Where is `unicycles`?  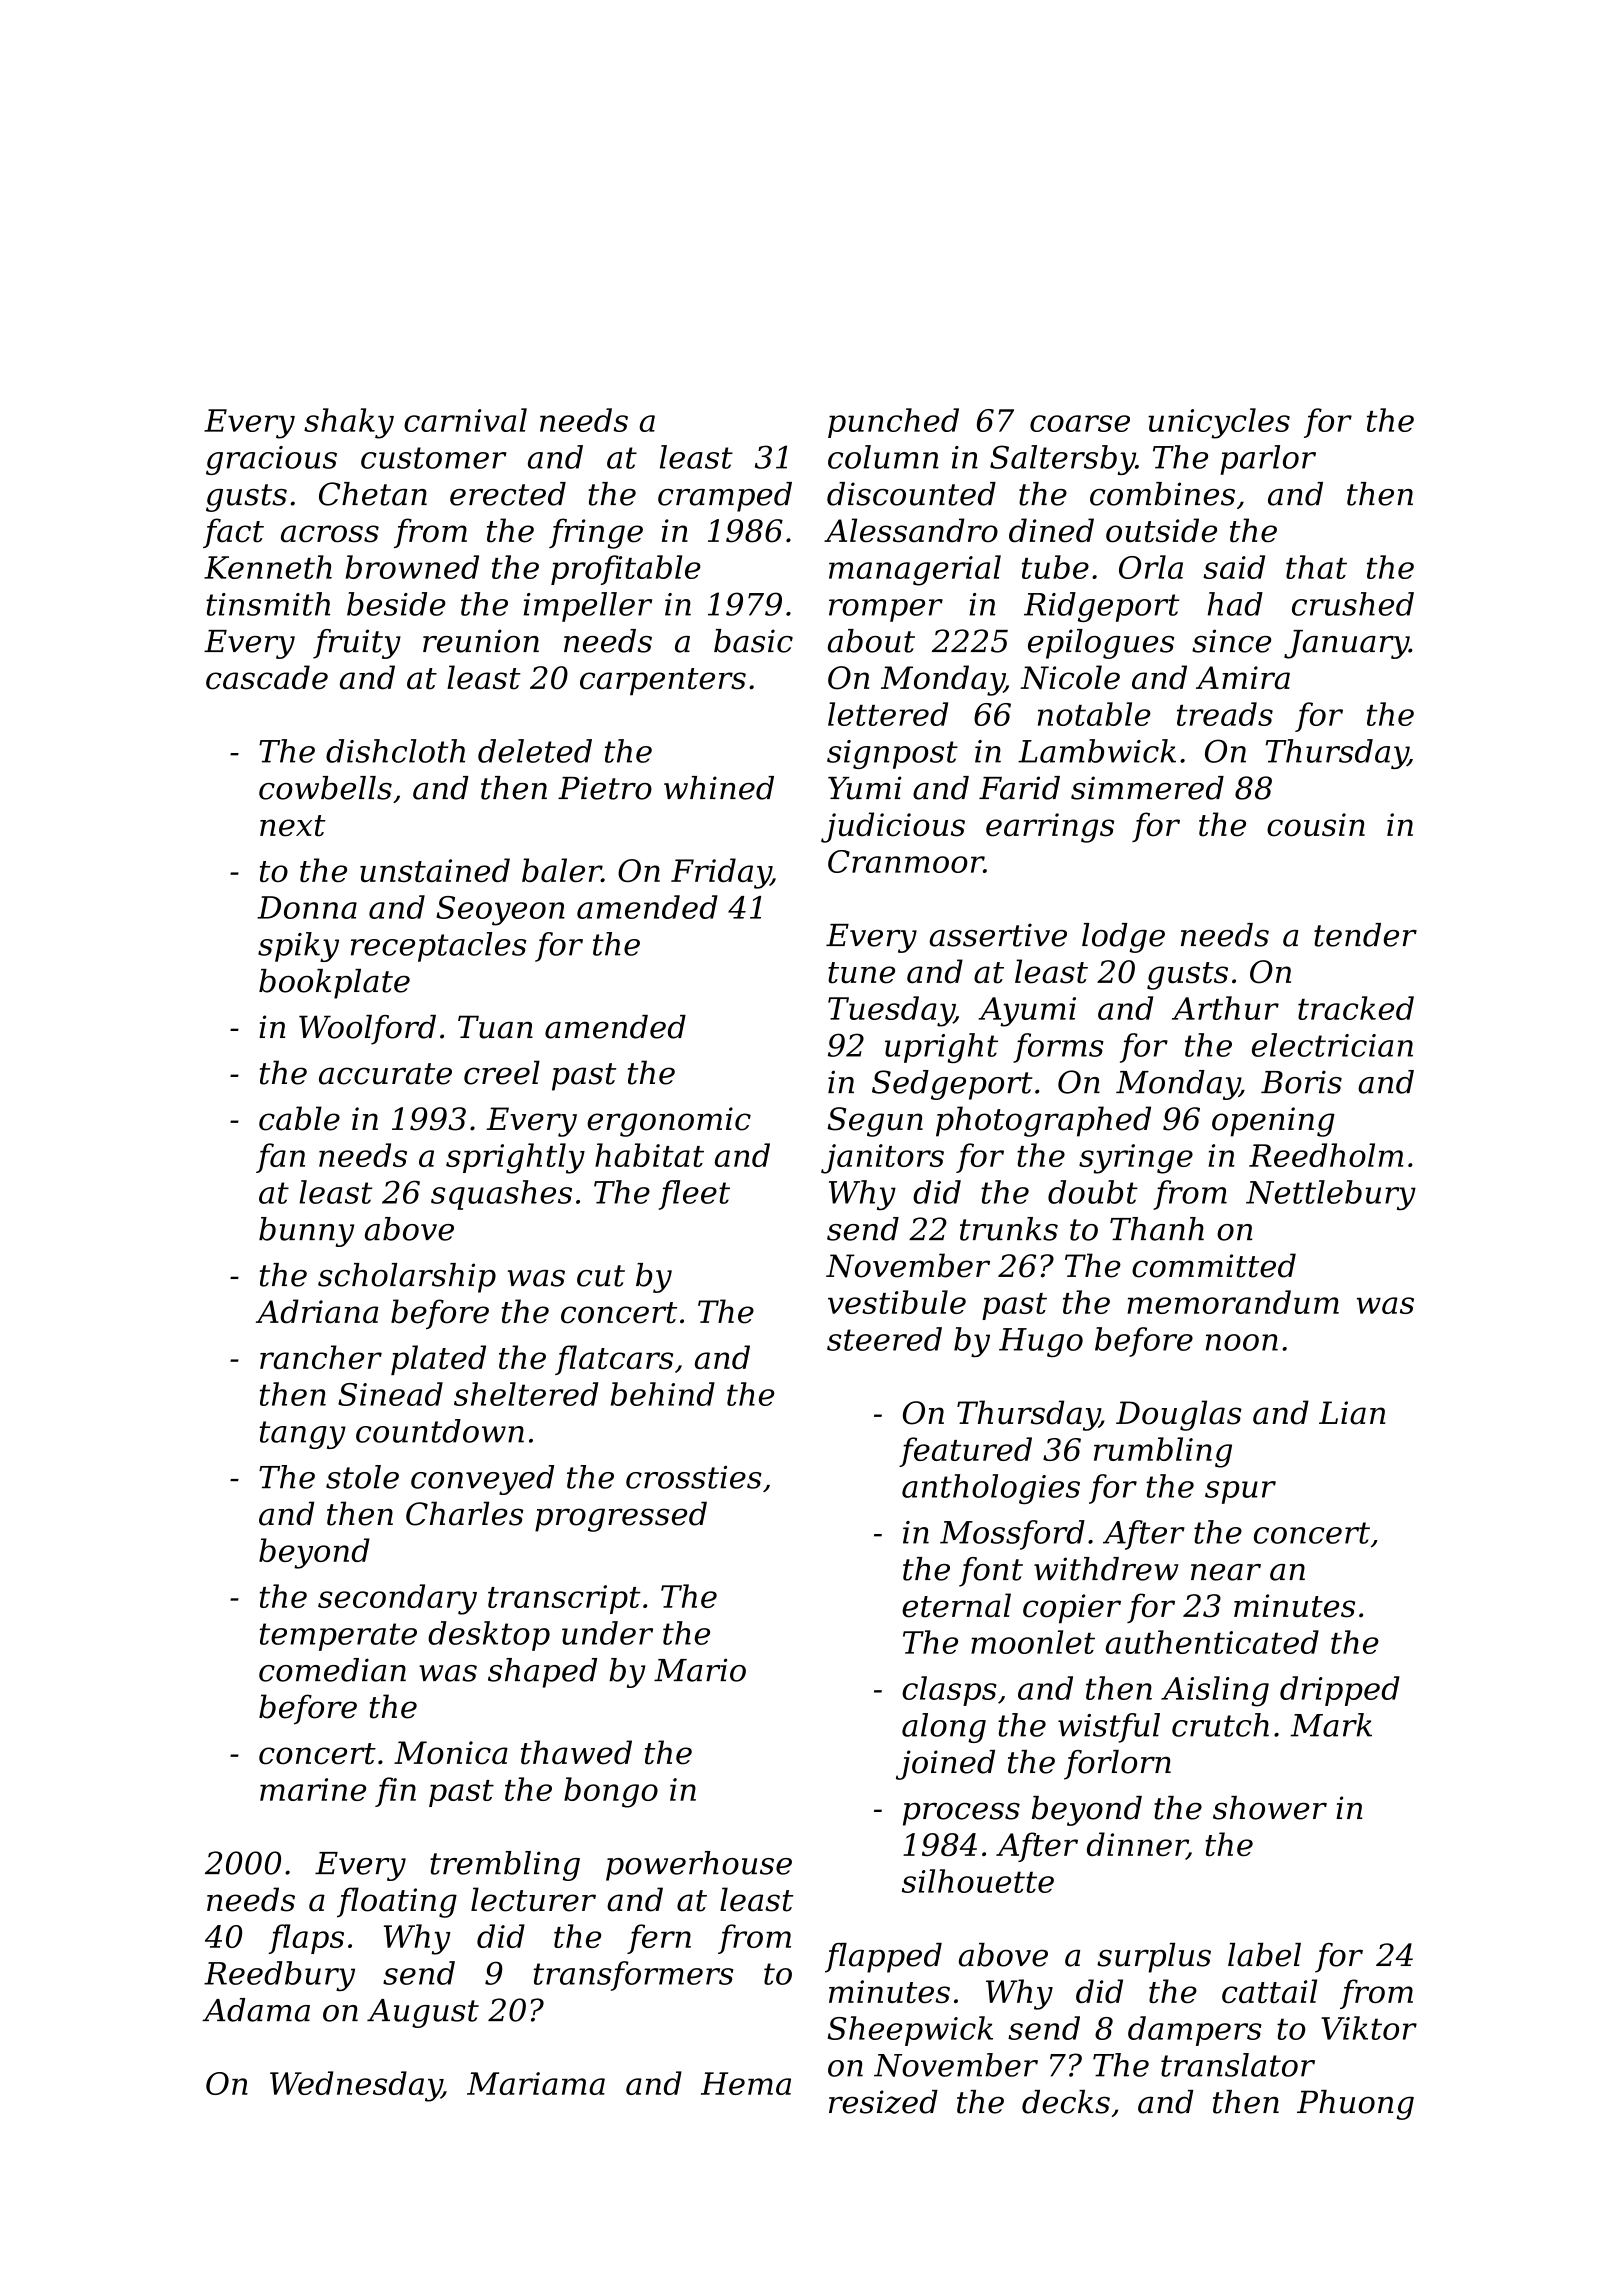
unicycles is located at coordinates (1219, 423).
